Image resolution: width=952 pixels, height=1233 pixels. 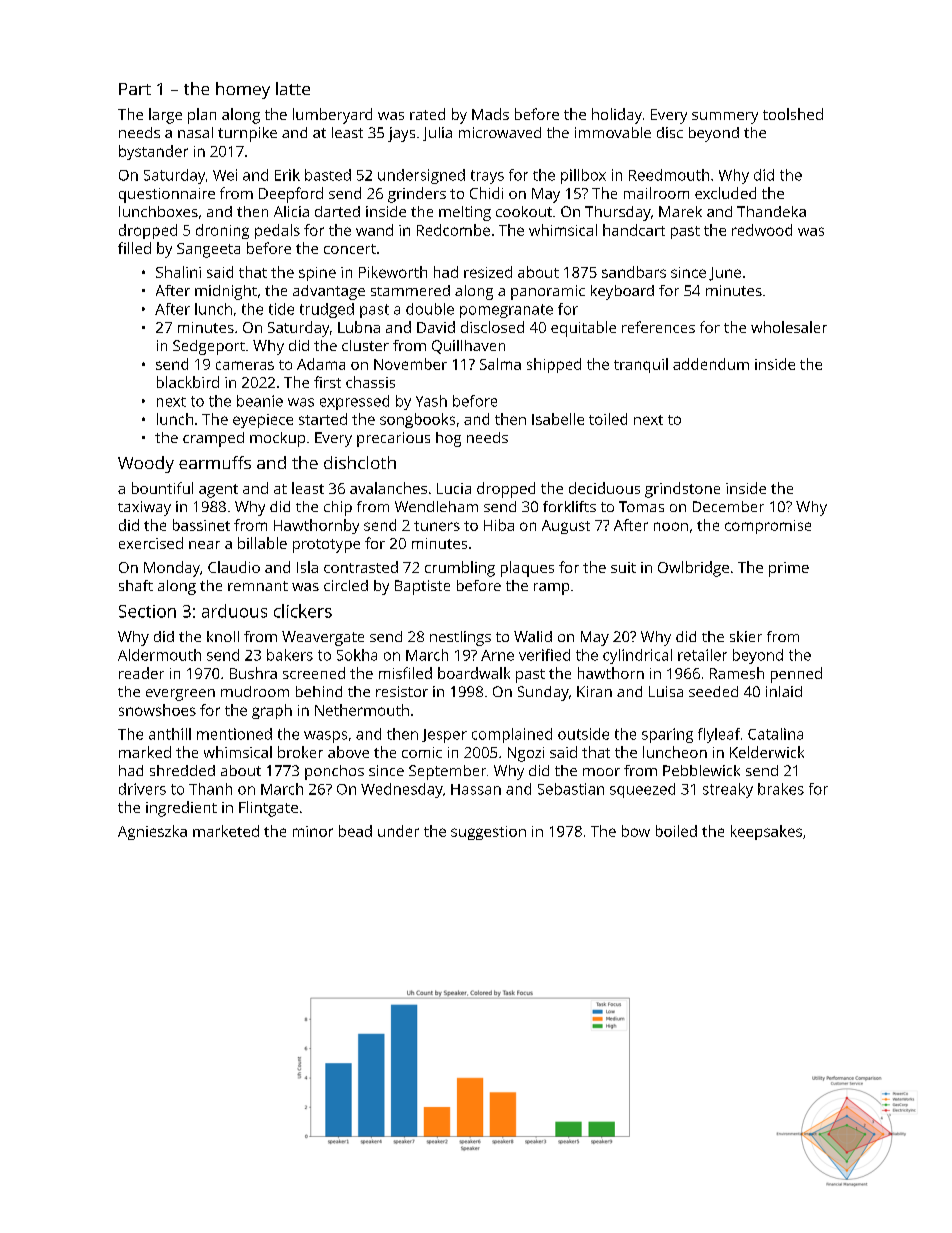 I want to click on handcart, so click(x=634, y=230).
